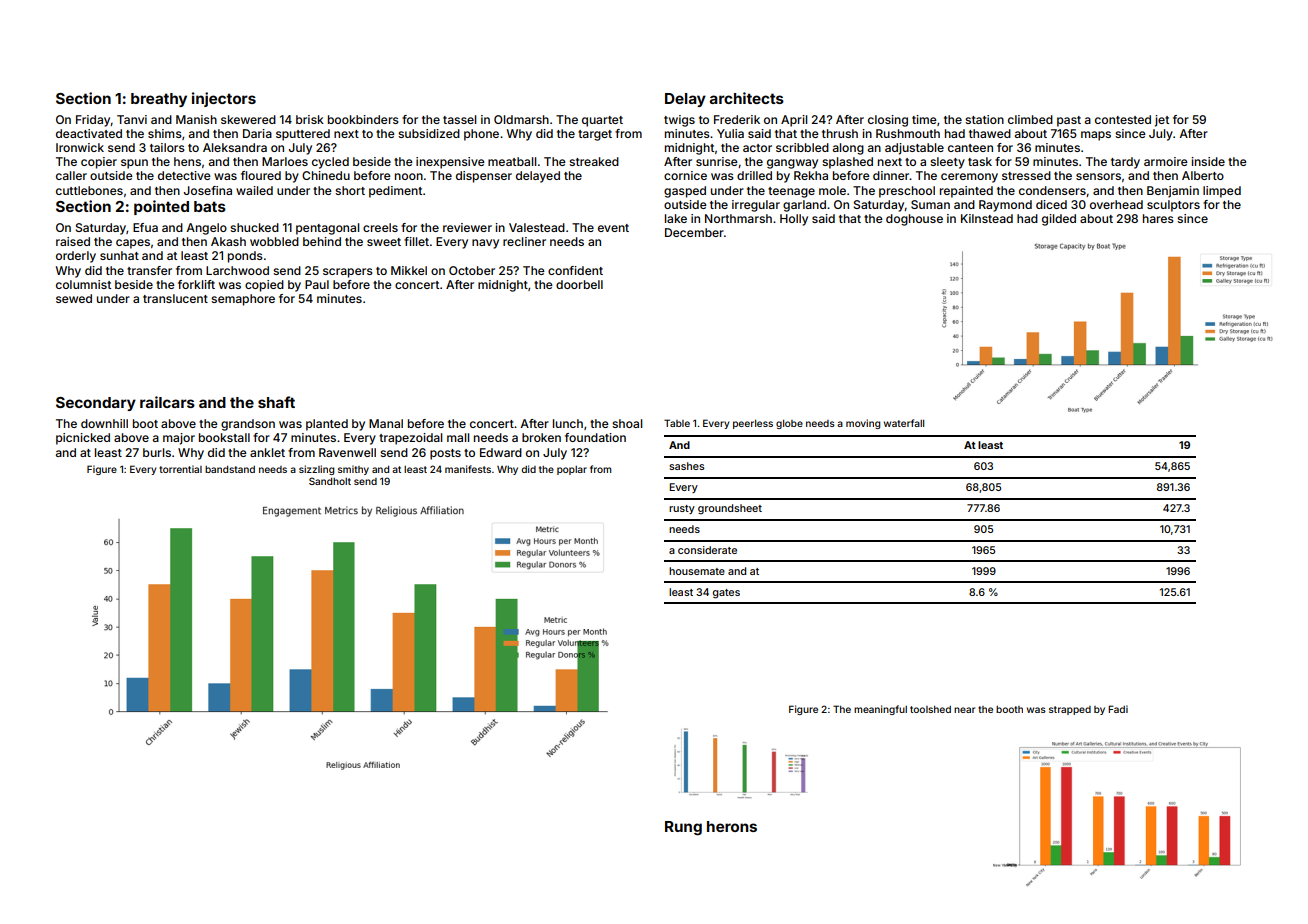  Describe the element at coordinates (1162, 121) in the screenshot. I see `jet` at that location.
